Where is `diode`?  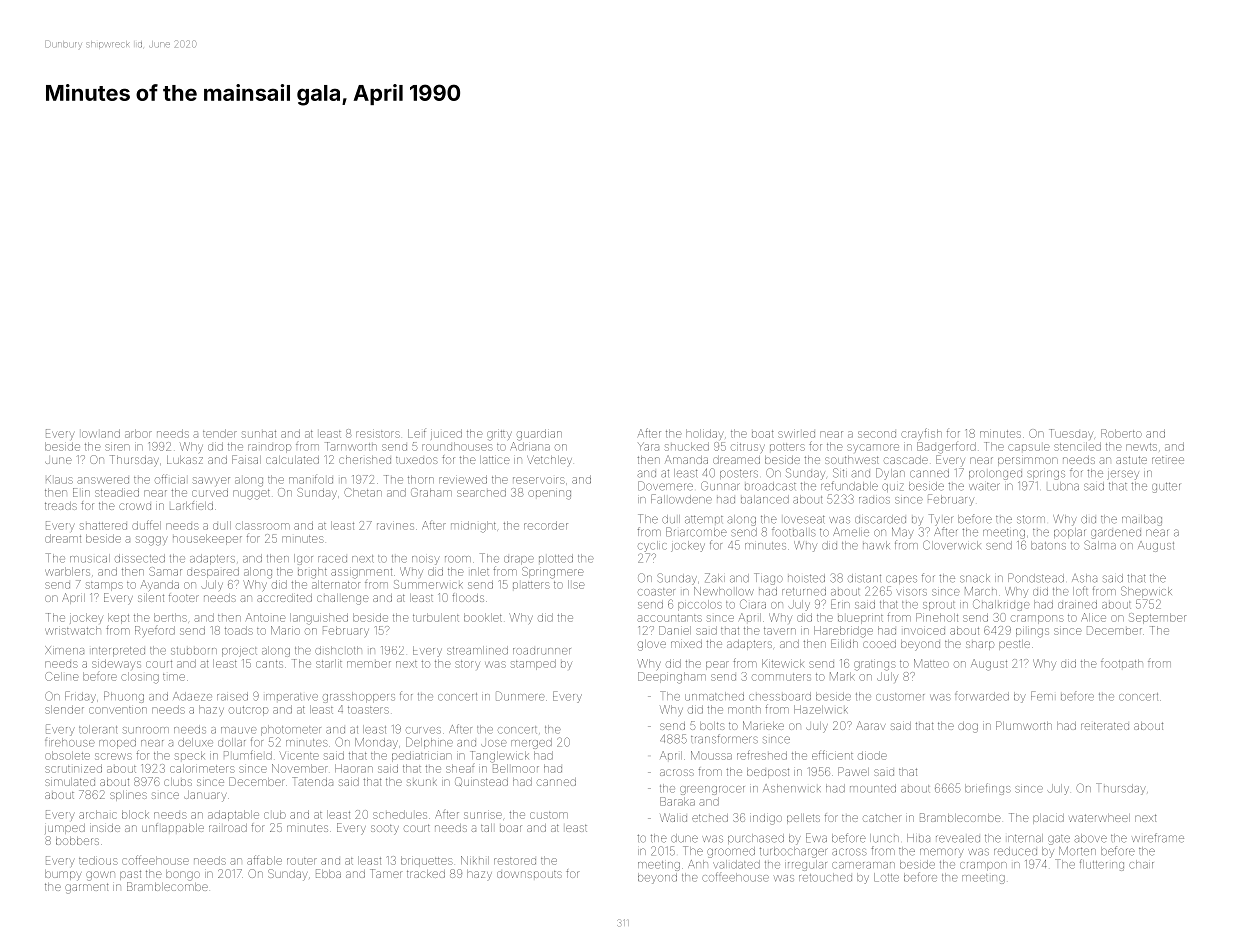 diode is located at coordinates (872, 755).
